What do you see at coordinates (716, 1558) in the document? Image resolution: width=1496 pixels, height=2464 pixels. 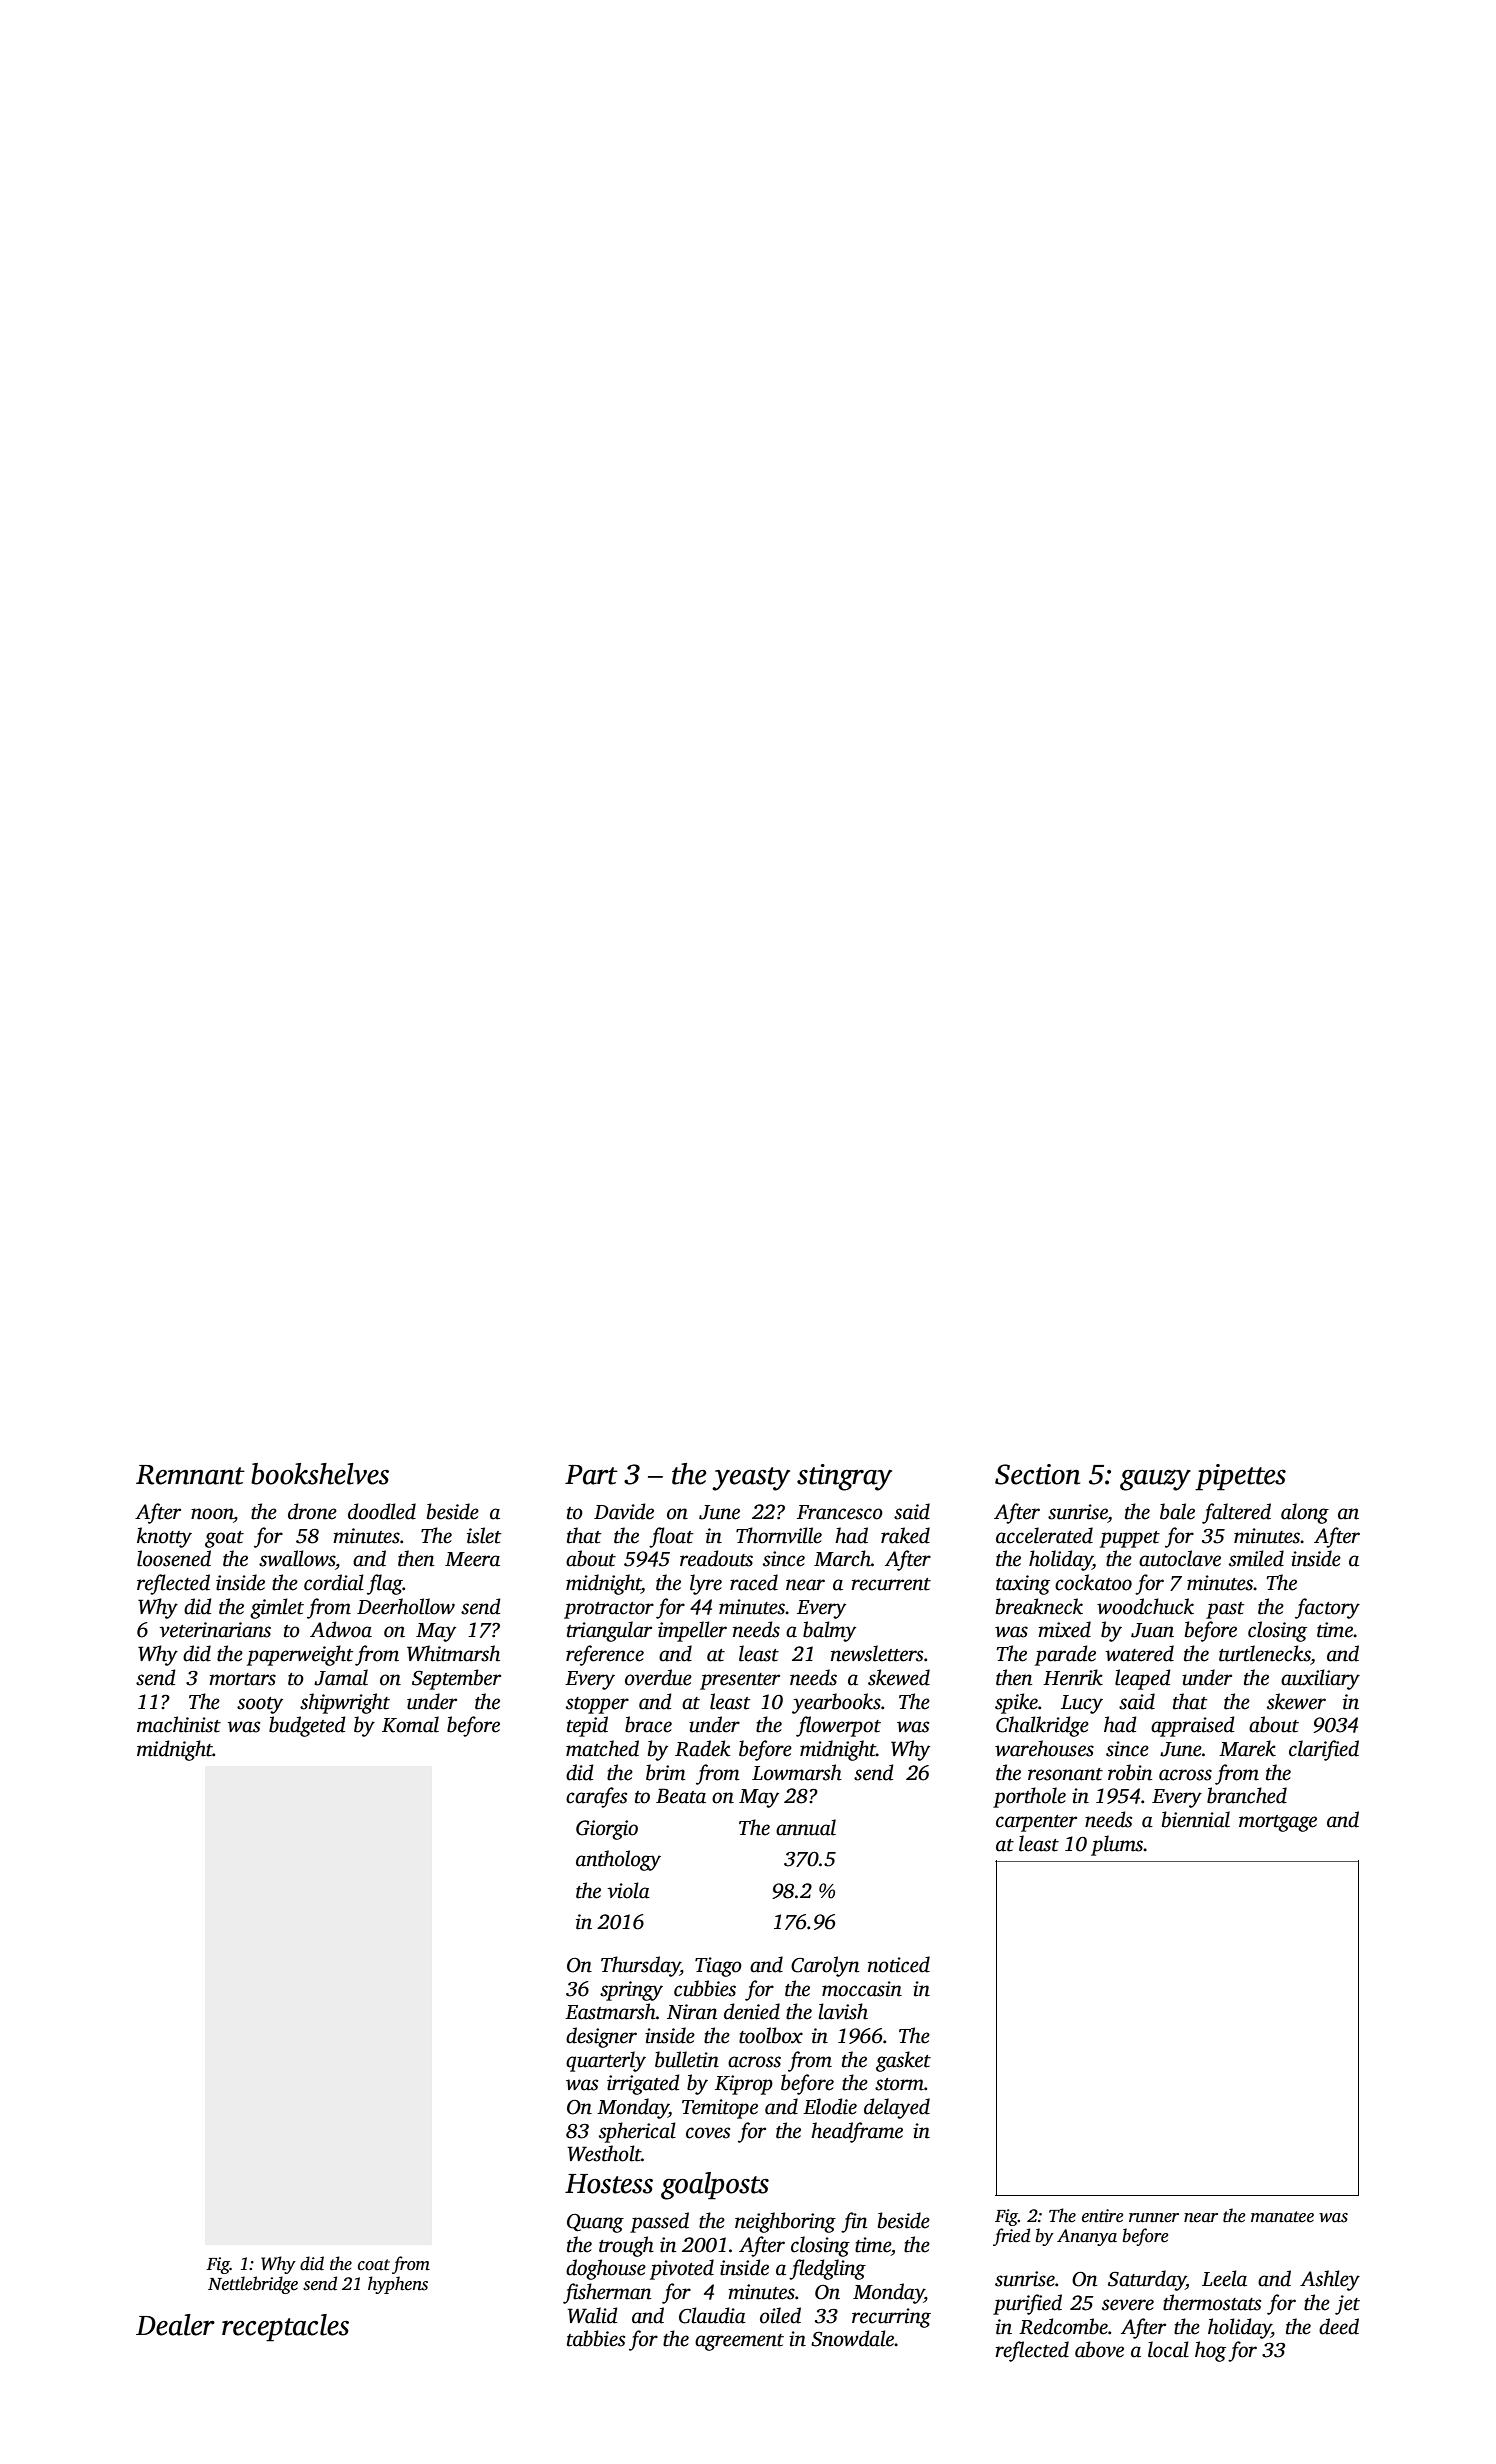 I see `readouts` at bounding box center [716, 1558].
